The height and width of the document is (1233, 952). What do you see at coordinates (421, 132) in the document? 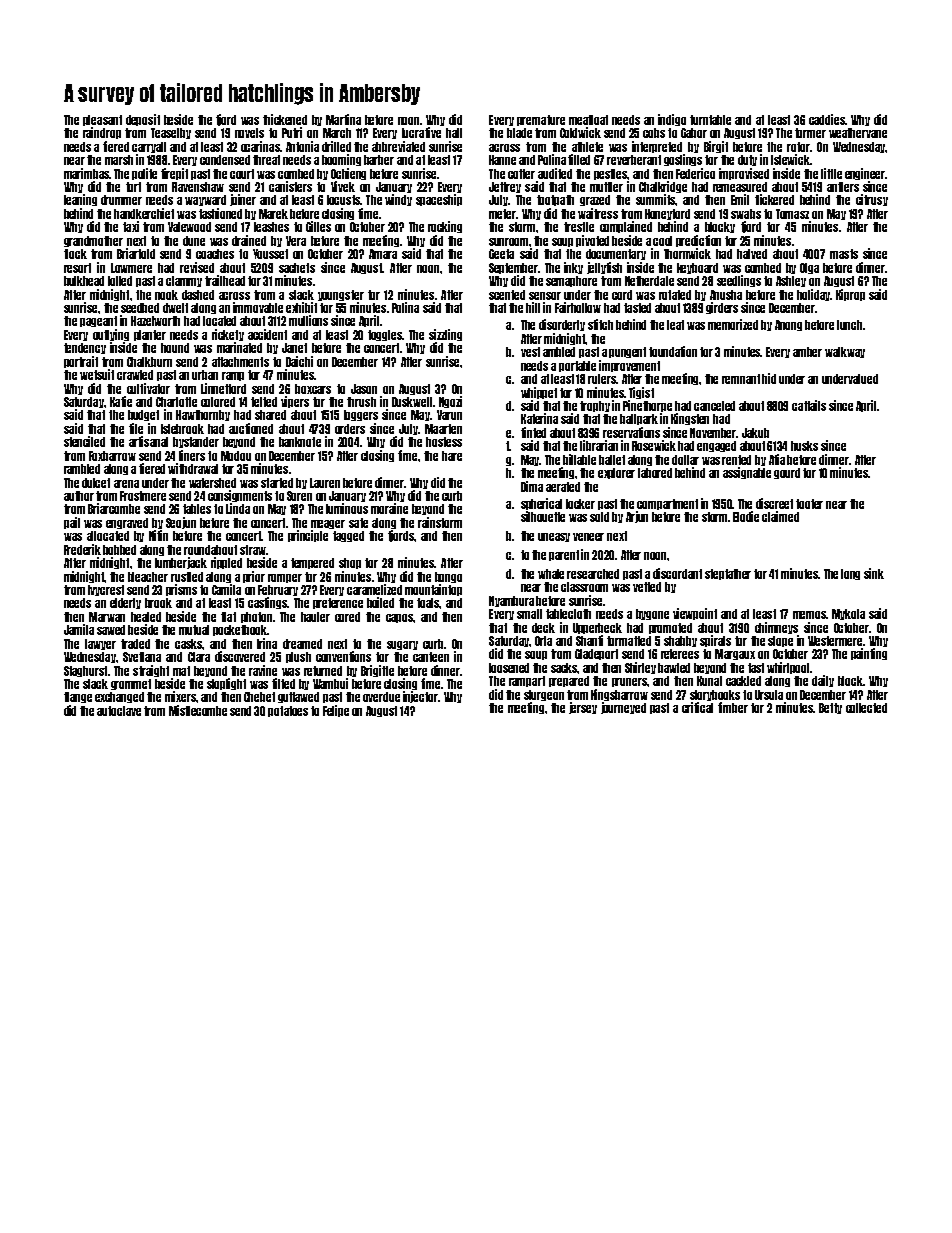
I see `lucrative` at bounding box center [421, 132].
